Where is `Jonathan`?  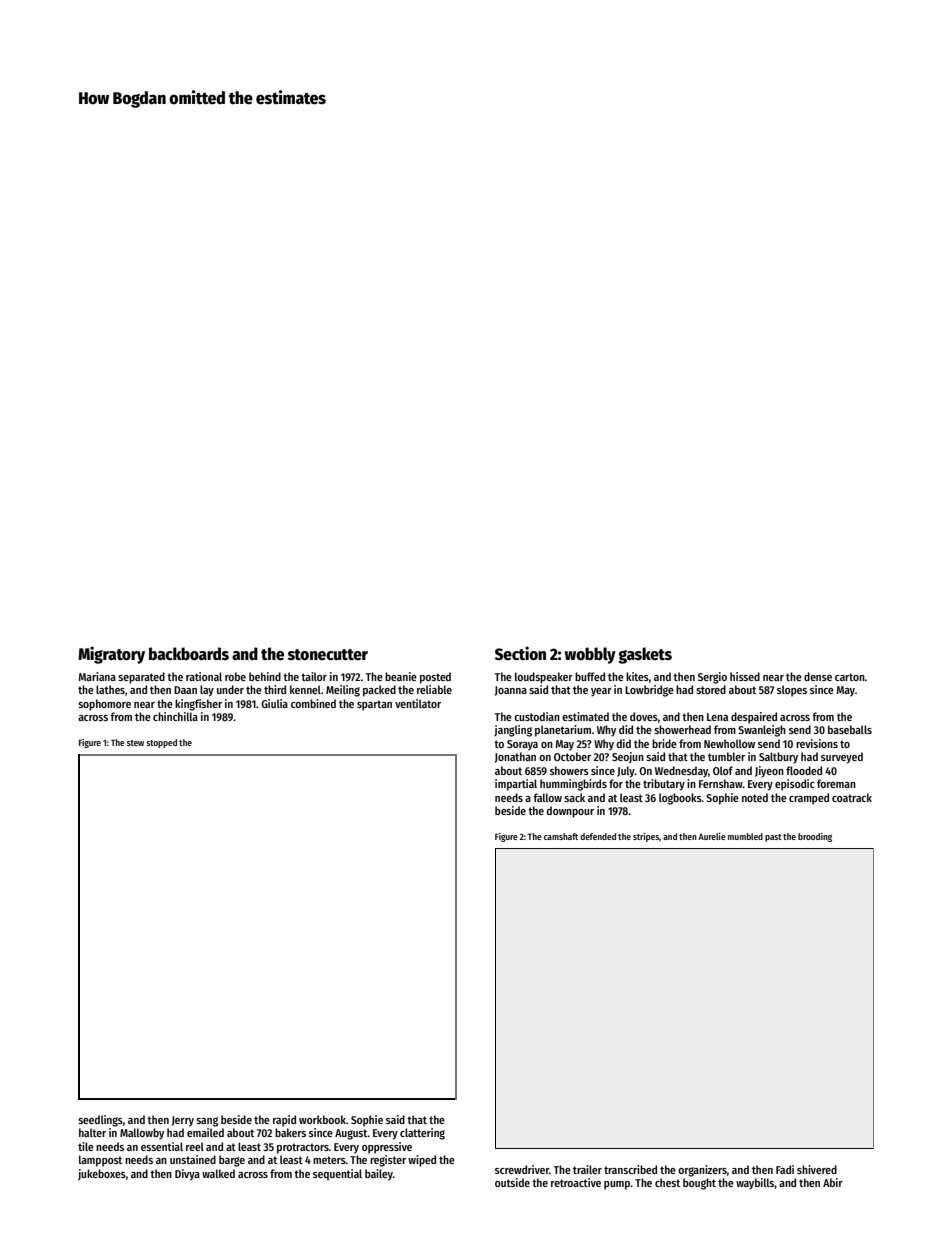
Jonathan is located at coordinates (515, 757).
